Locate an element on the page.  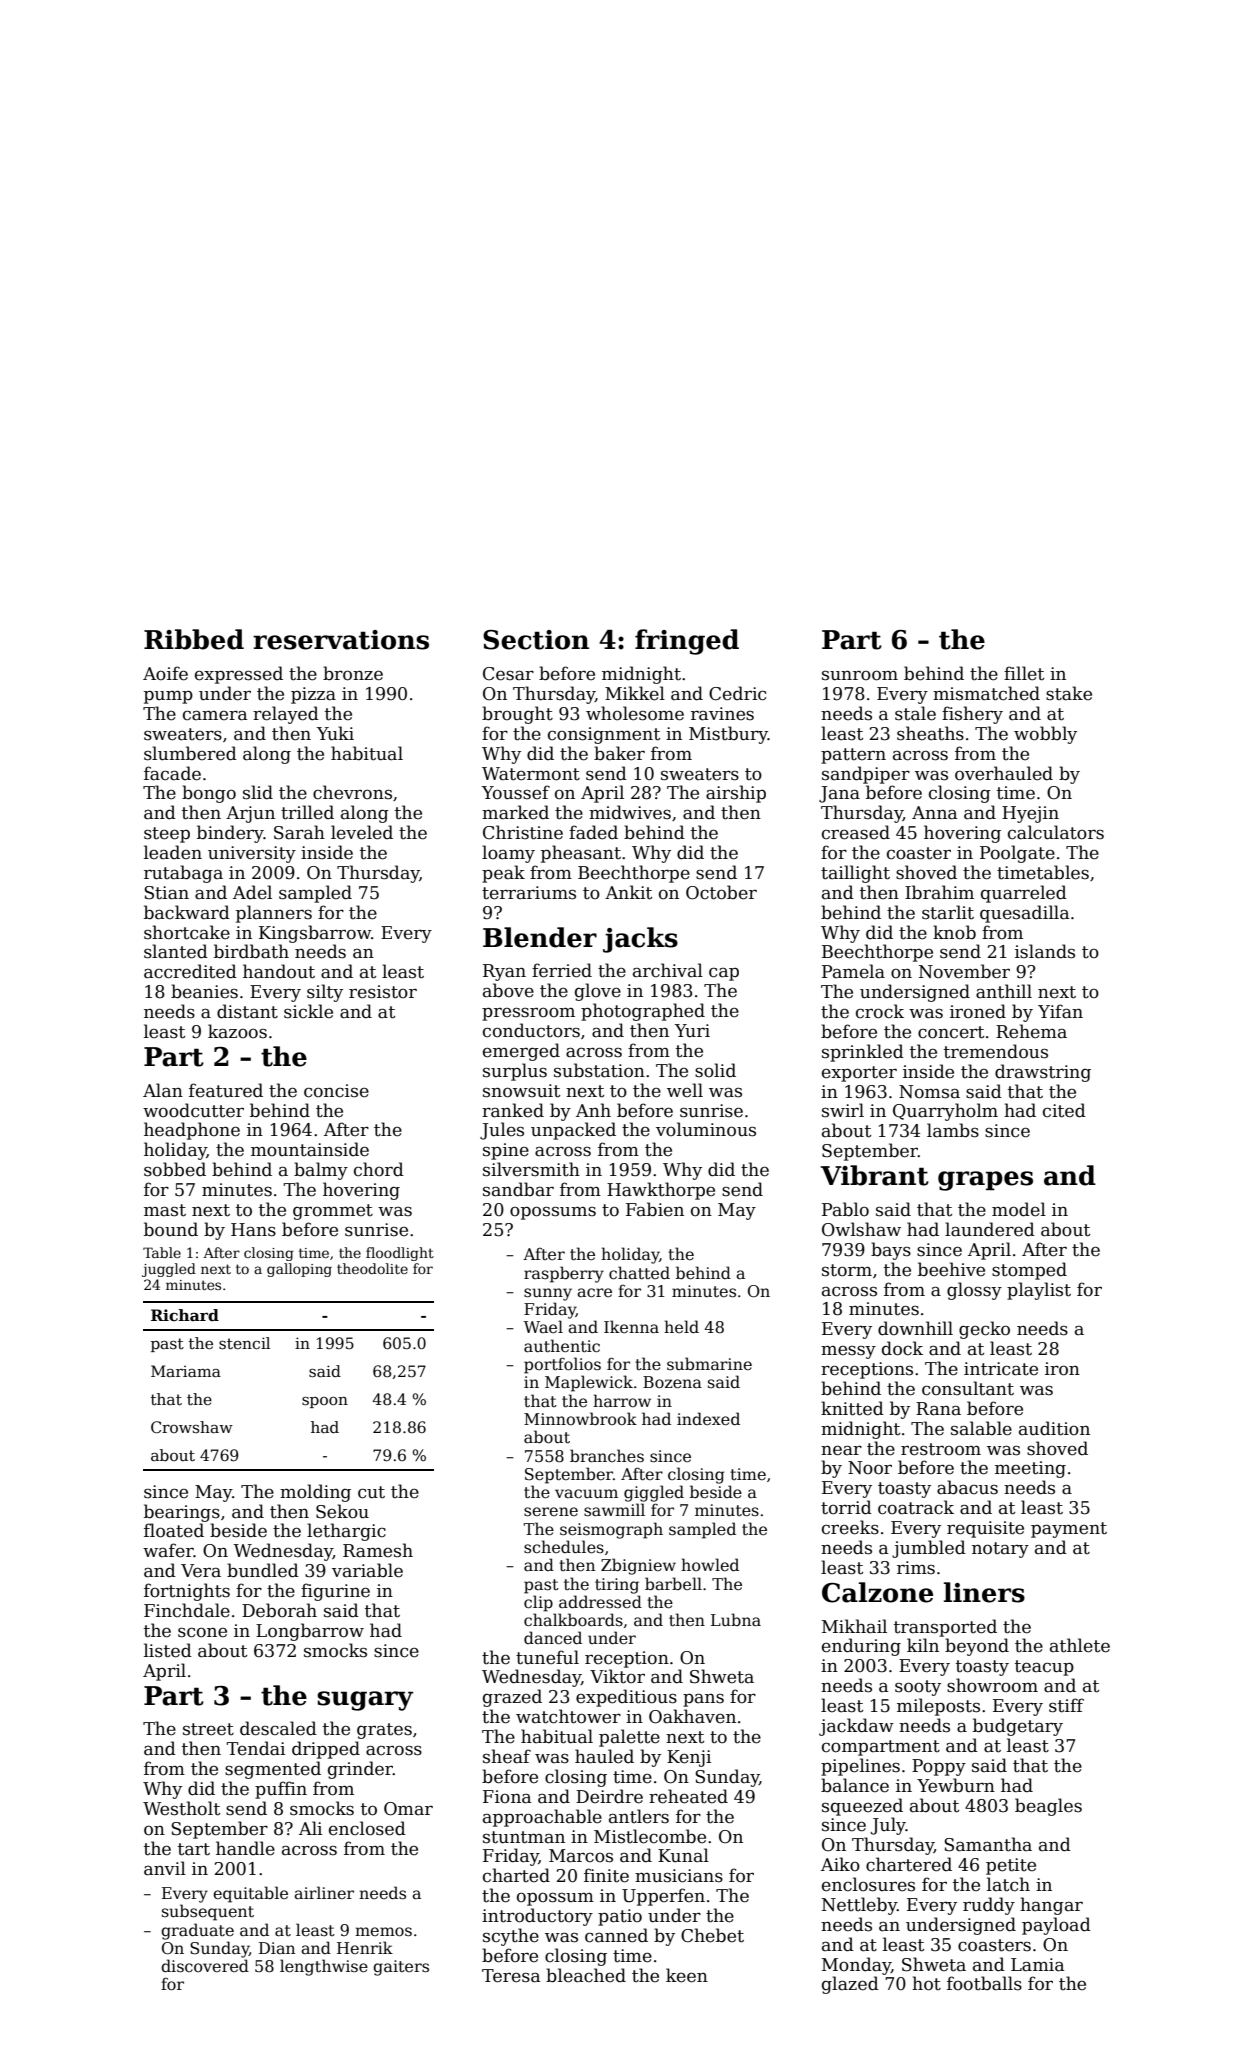
crock is located at coordinates (880, 1011).
